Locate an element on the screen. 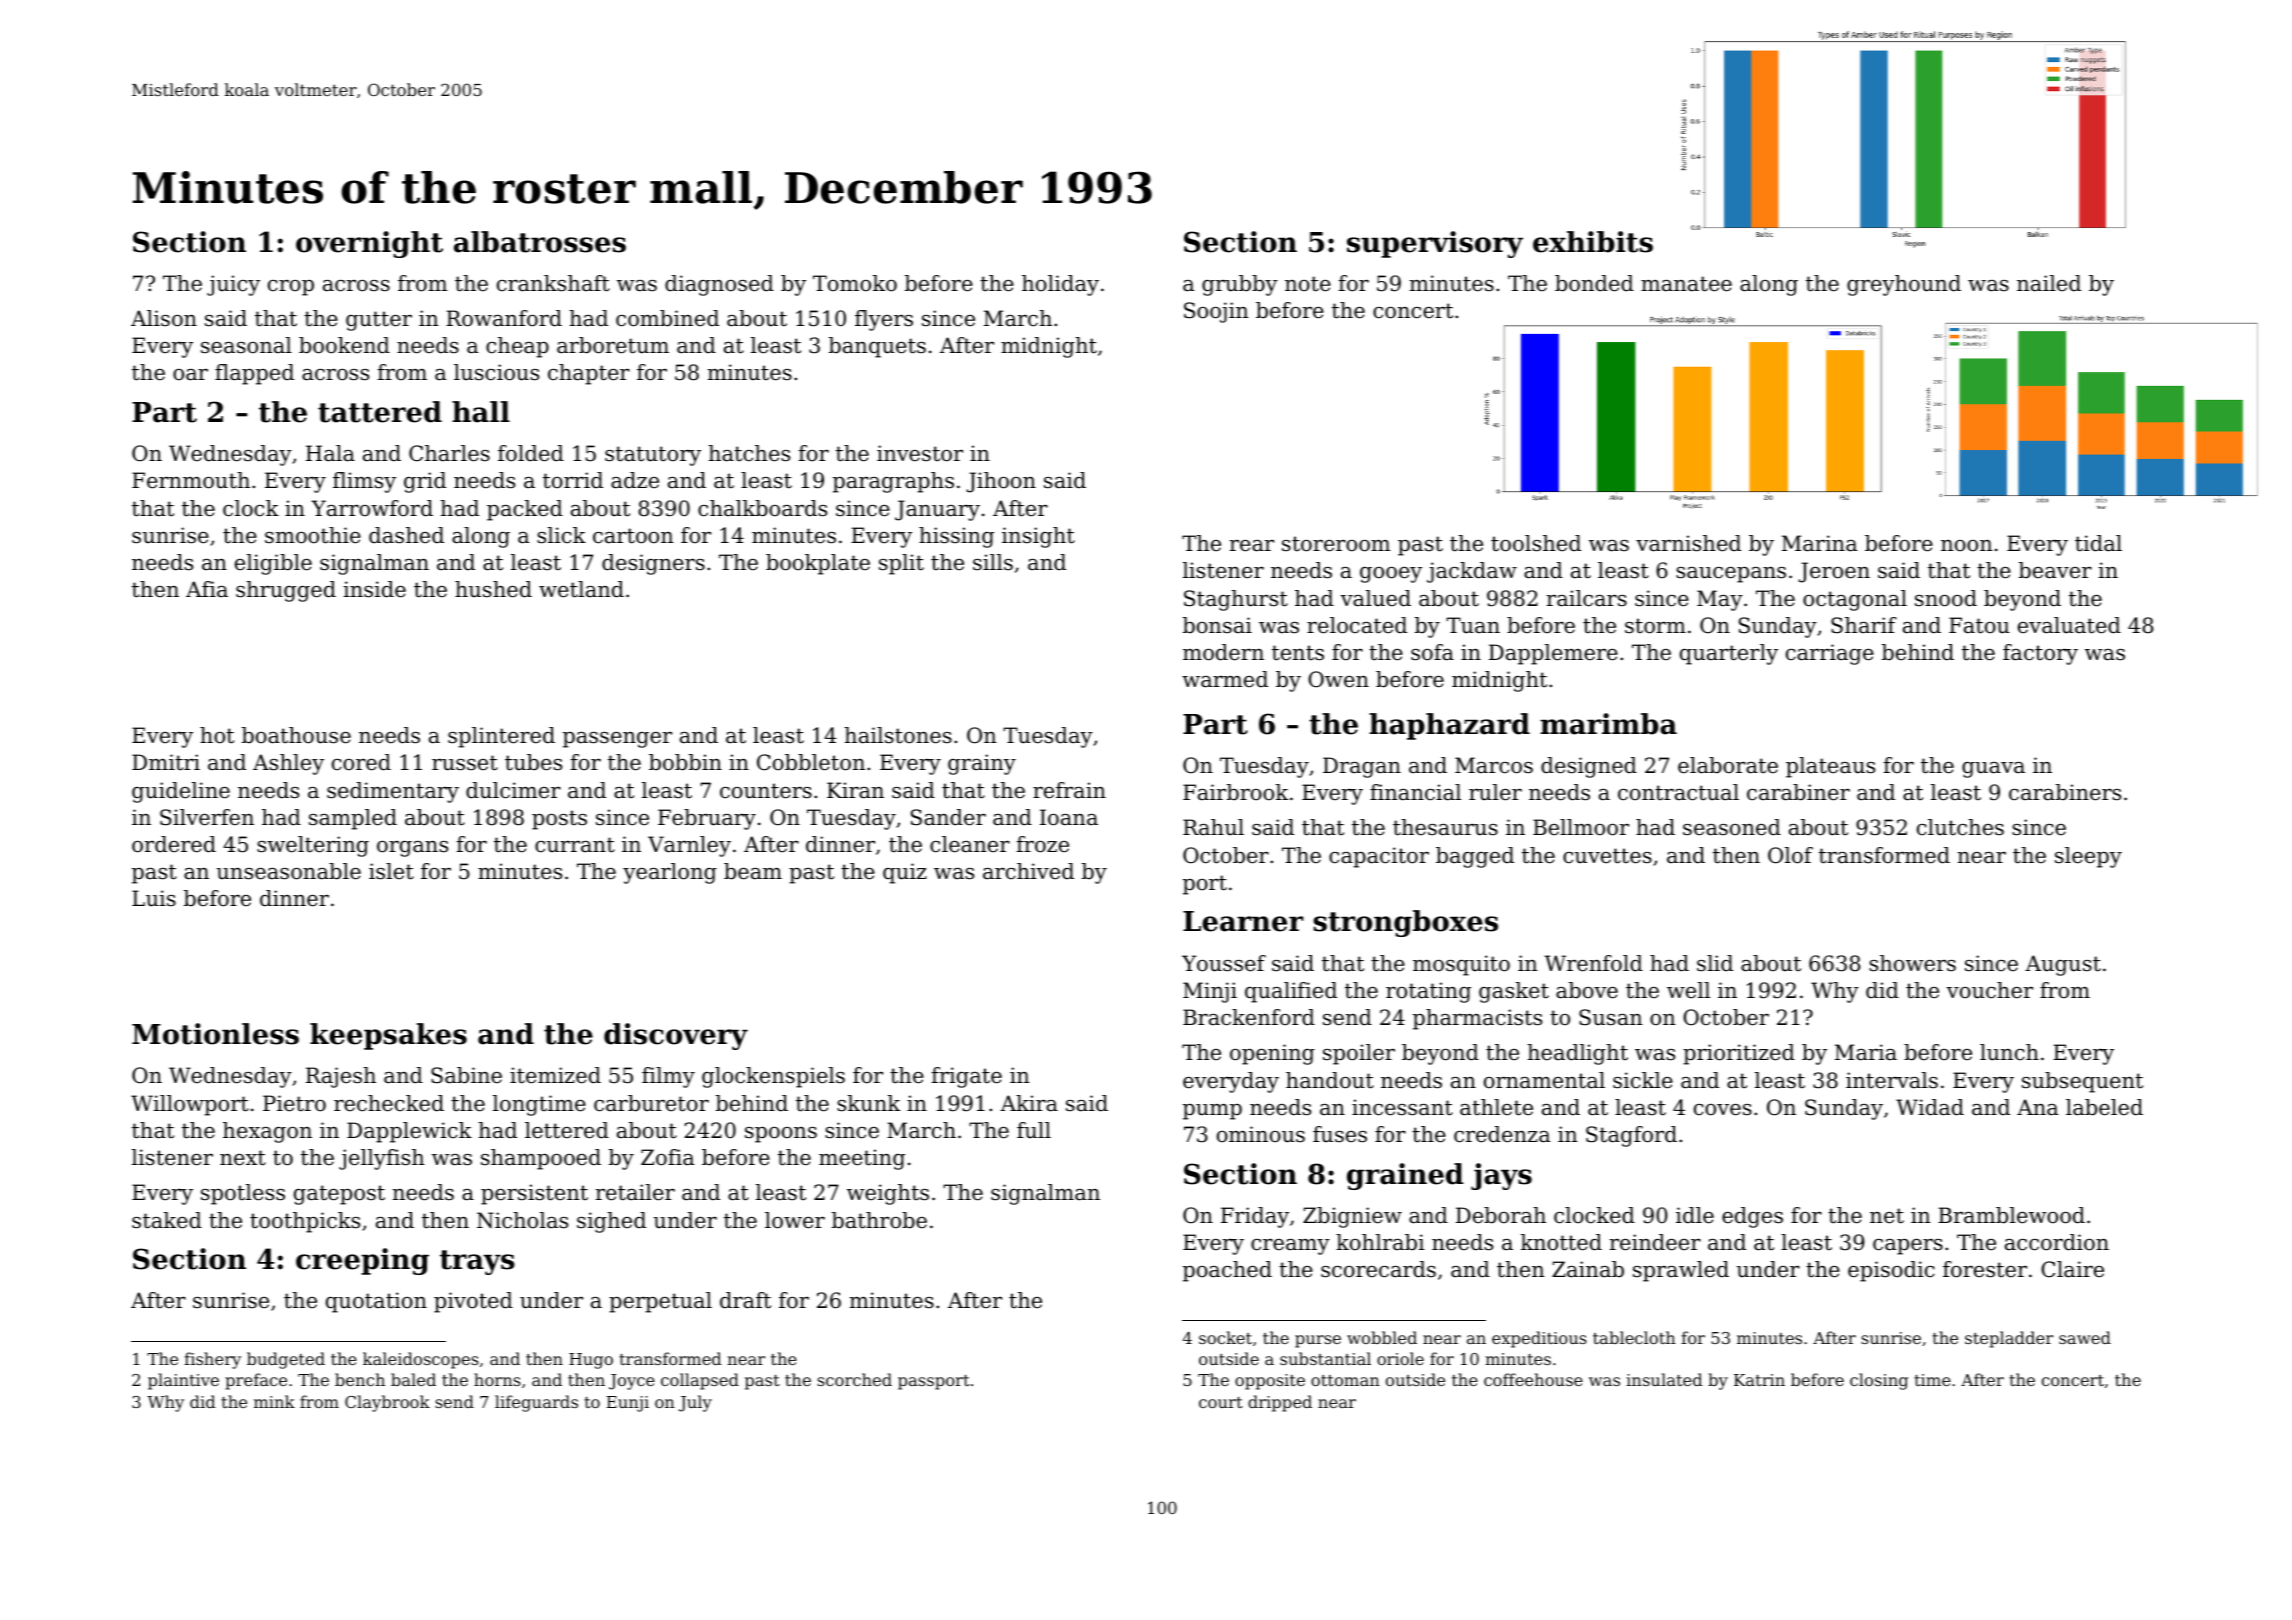 This screenshot has height=1620, width=2292. Luis is located at coordinates (154, 898).
